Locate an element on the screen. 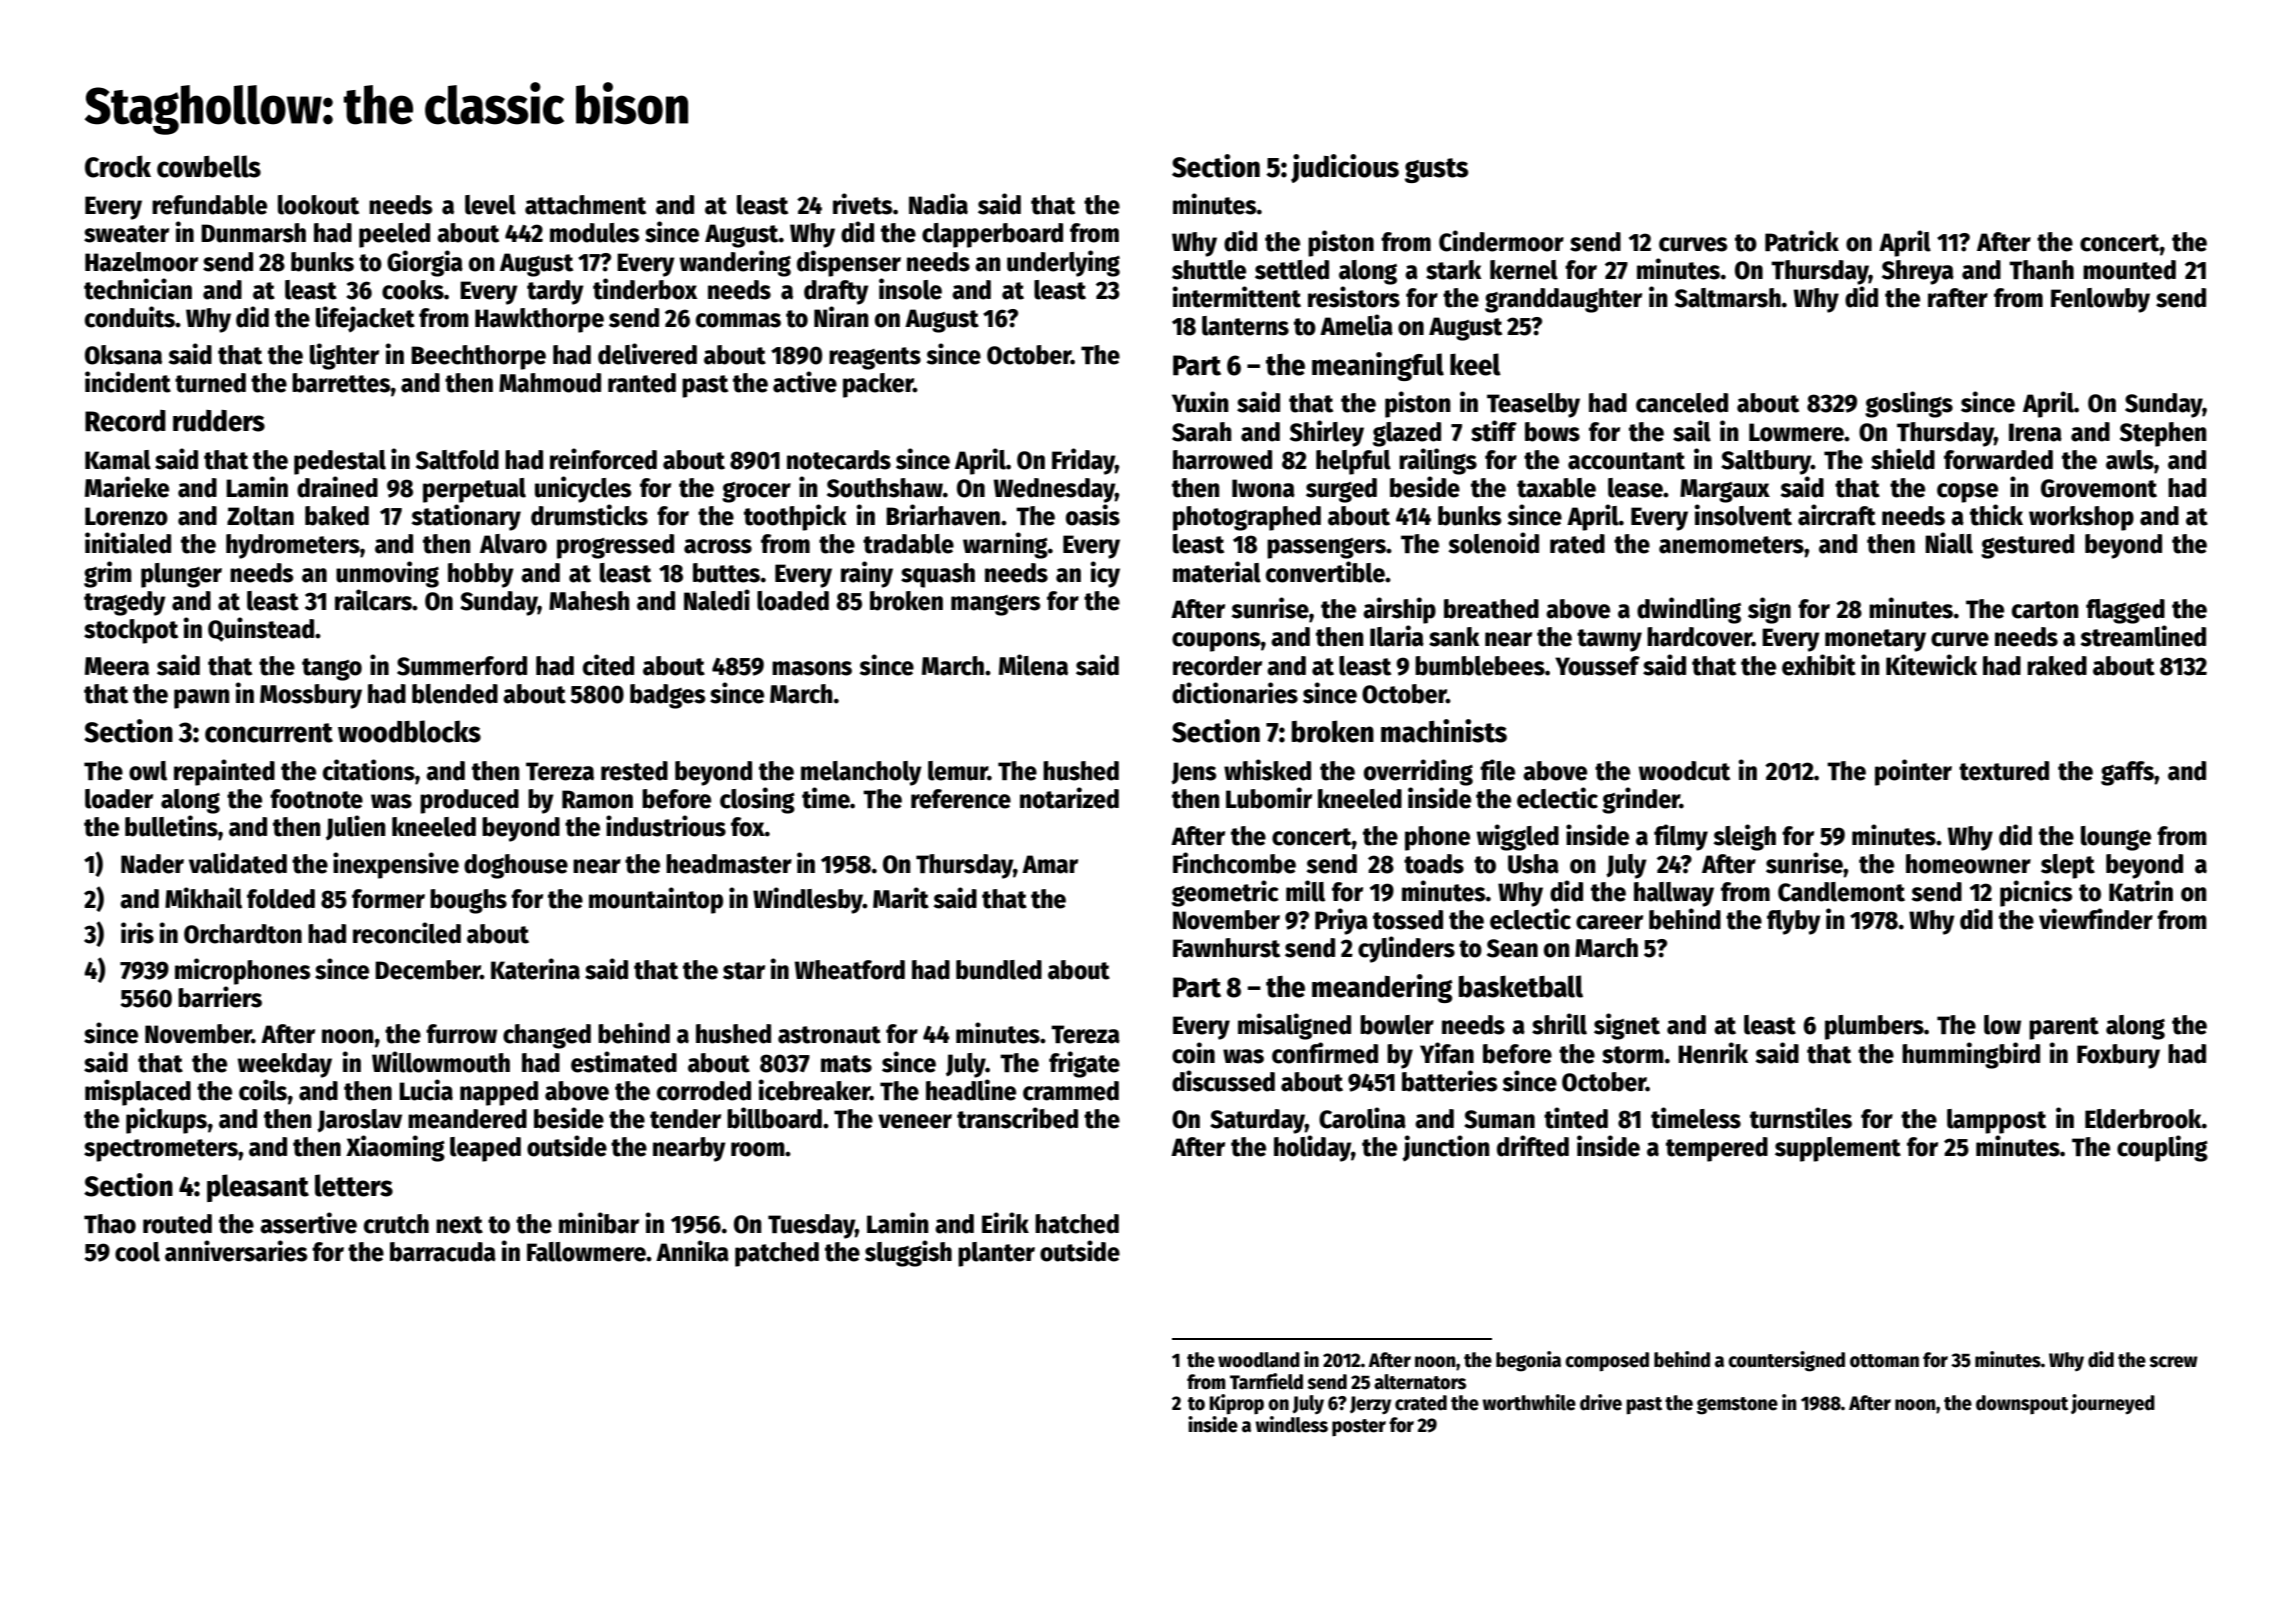 The width and height of the screenshot is (2292, 1620). woodblocks is located at coordinates (409, 731).
